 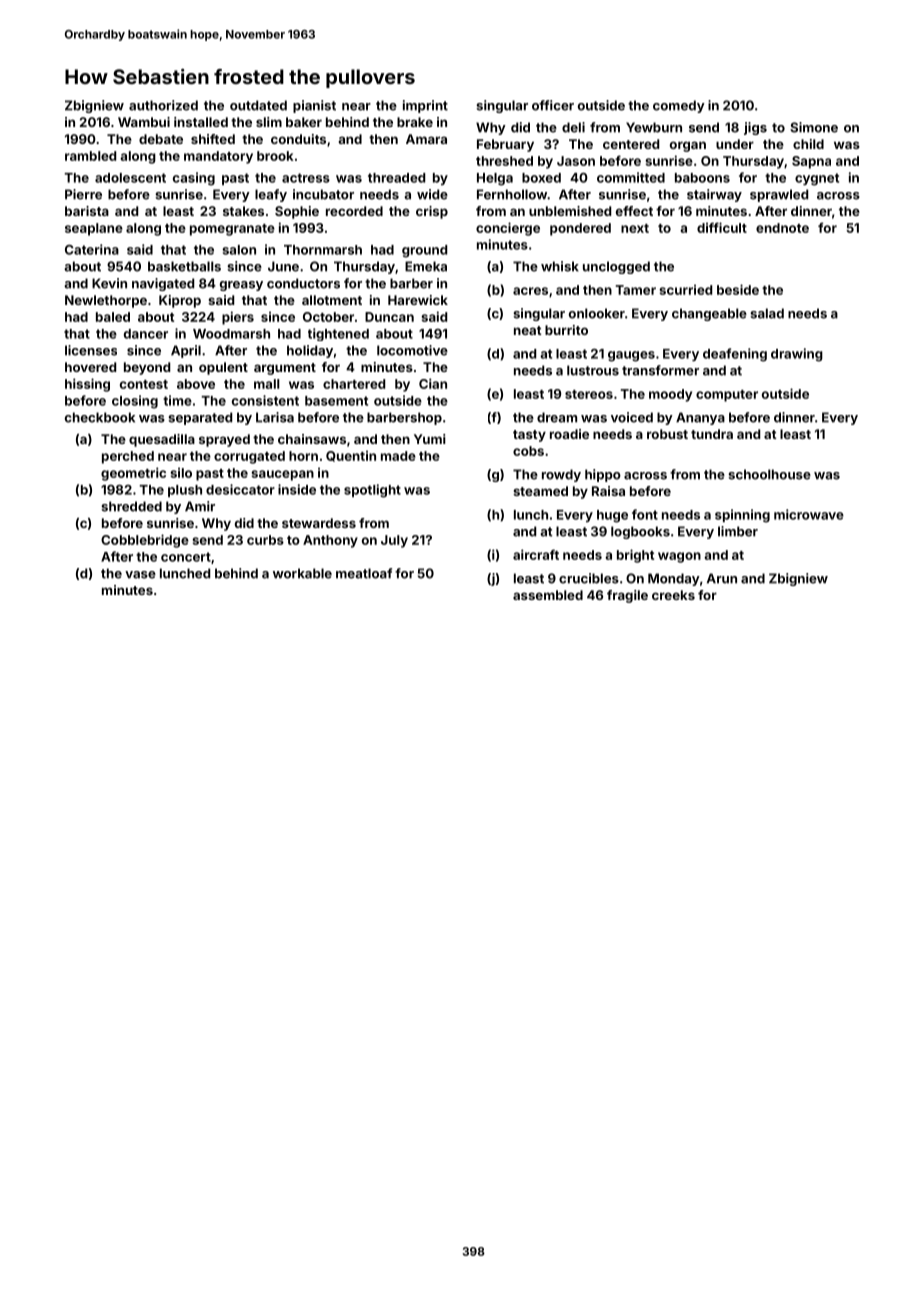 What do you see at coordinates (425, 106) in the document?
I see `imprint` at bounding box center [425, 106].
